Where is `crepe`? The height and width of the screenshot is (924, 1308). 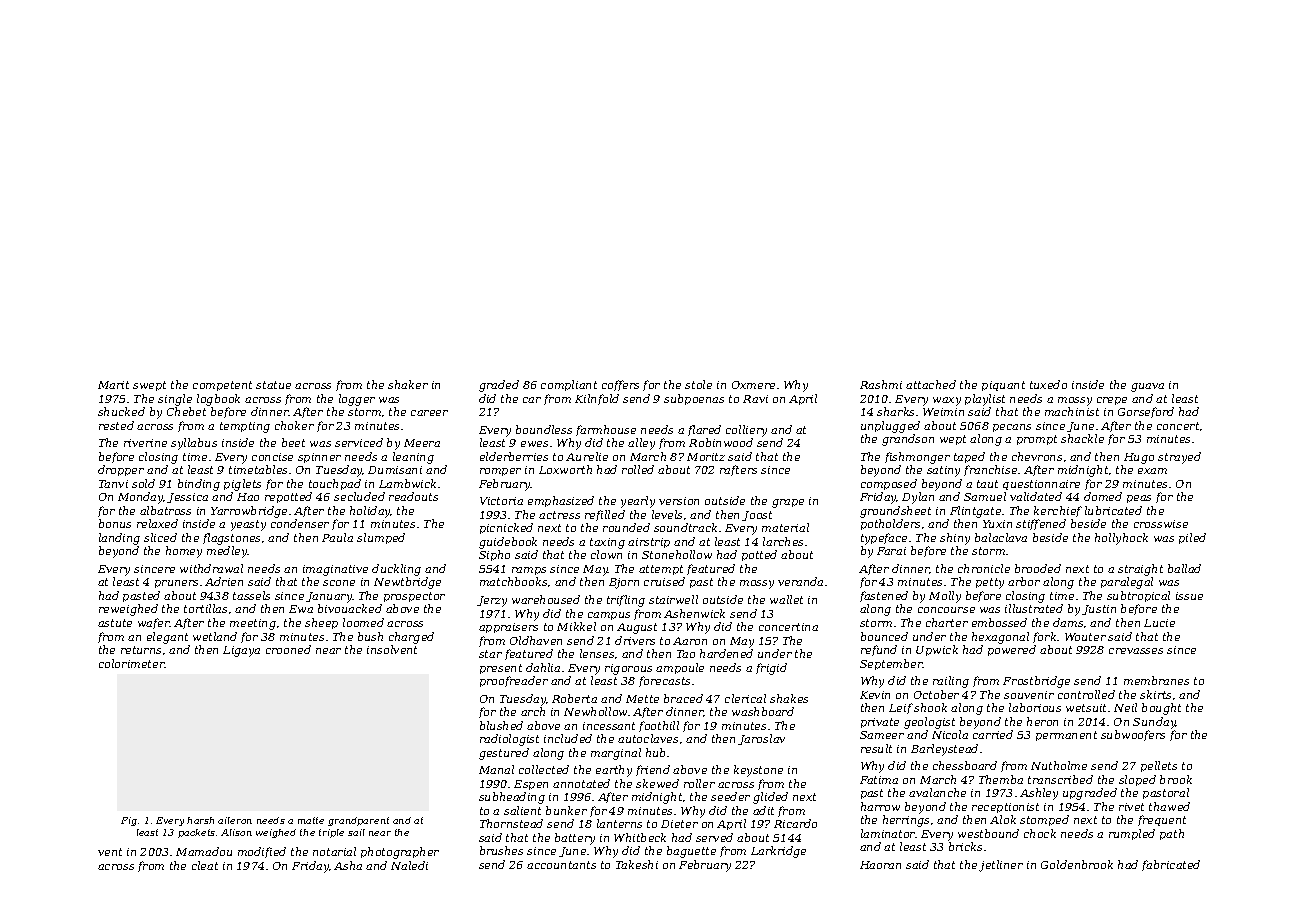
crepe is located at coordinates (1112, 401).
